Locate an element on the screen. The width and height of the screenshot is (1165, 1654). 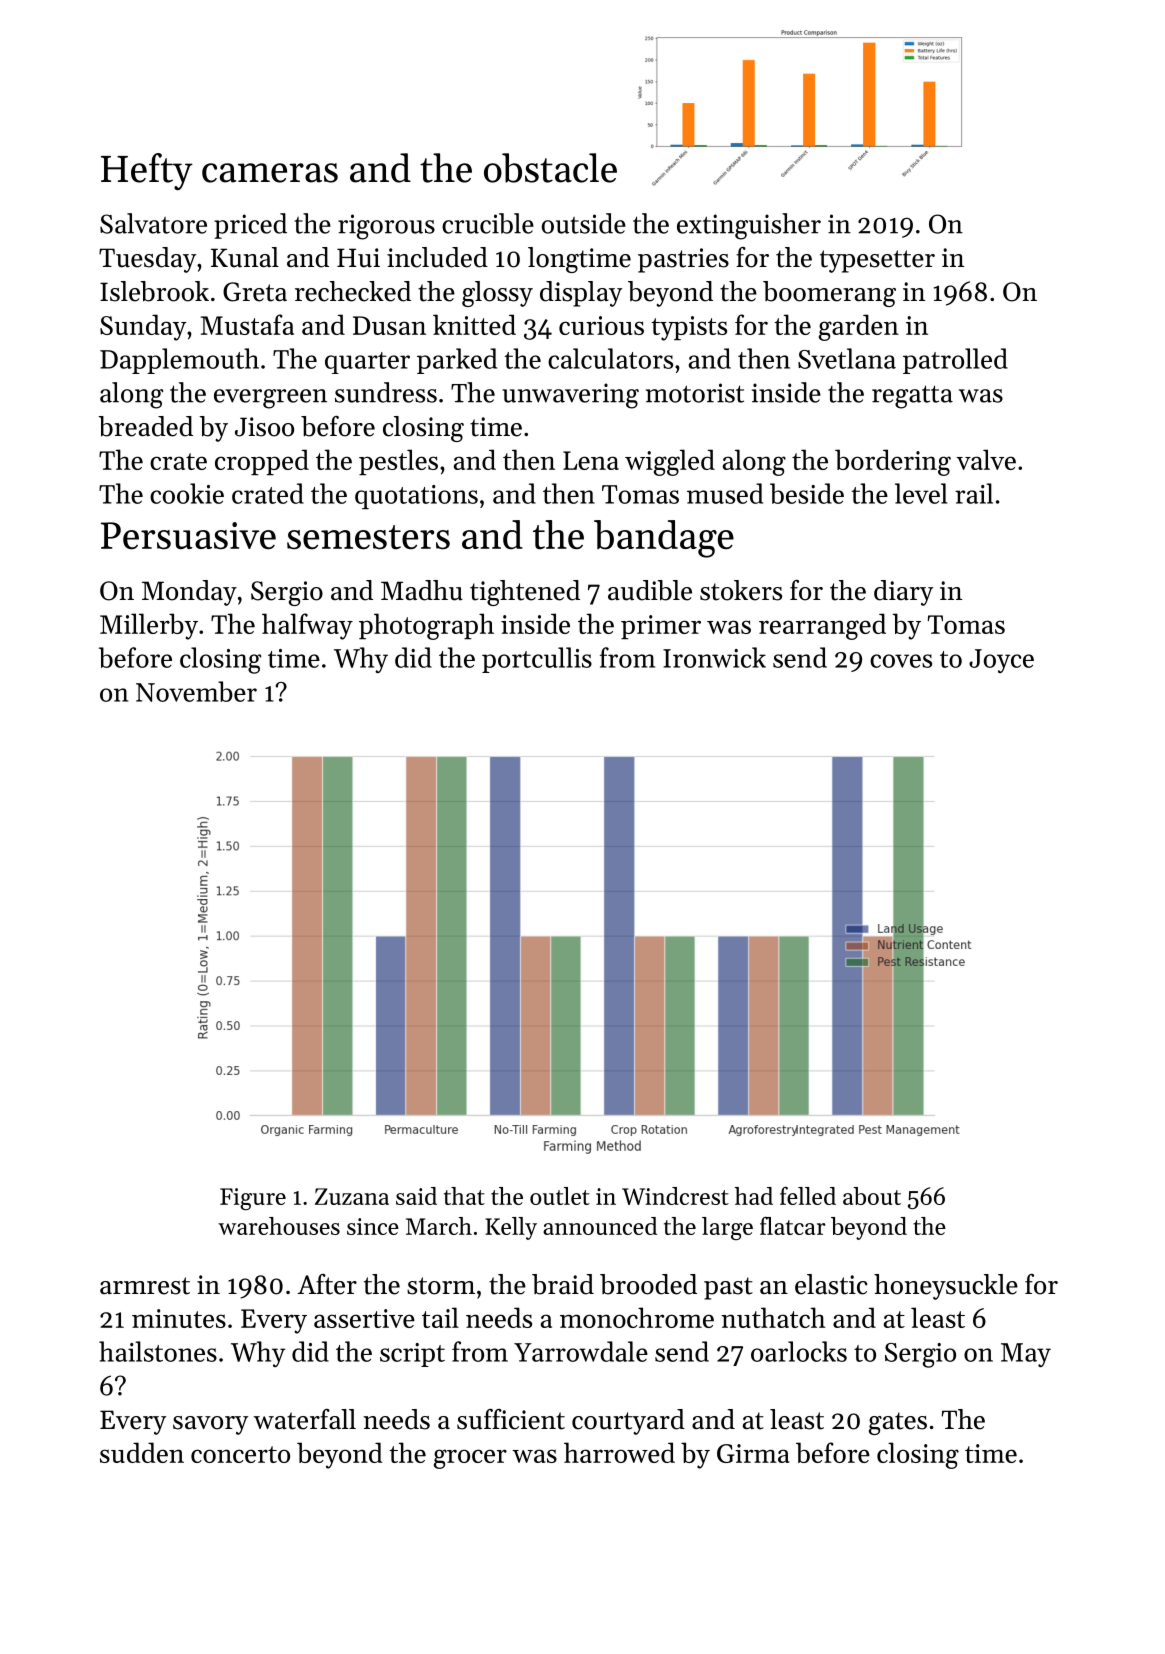
Girma is located at coordinates (753, 1453).
